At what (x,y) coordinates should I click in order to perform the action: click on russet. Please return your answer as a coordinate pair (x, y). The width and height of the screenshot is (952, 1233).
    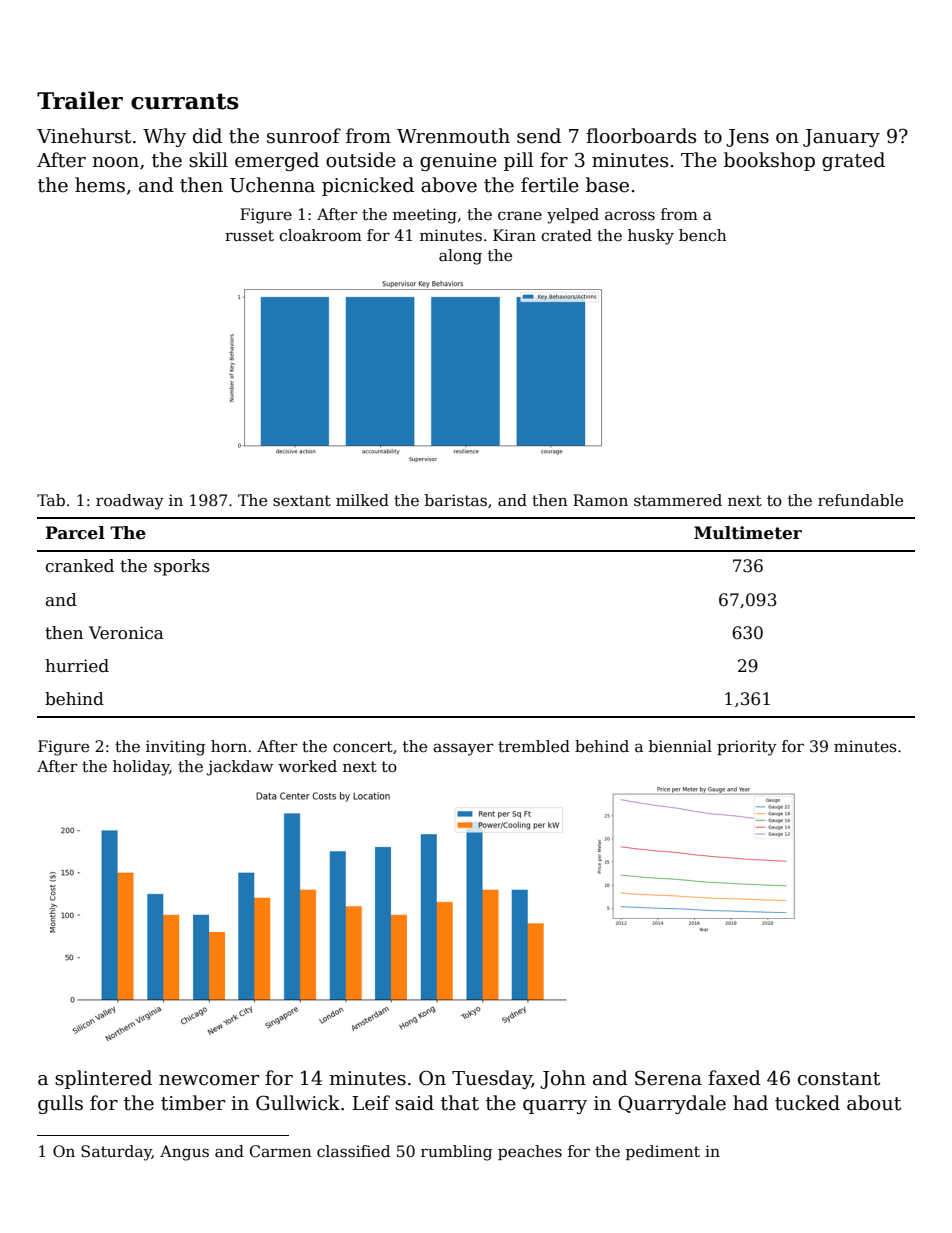
    Looking at the image, I should click on (249, 236).
